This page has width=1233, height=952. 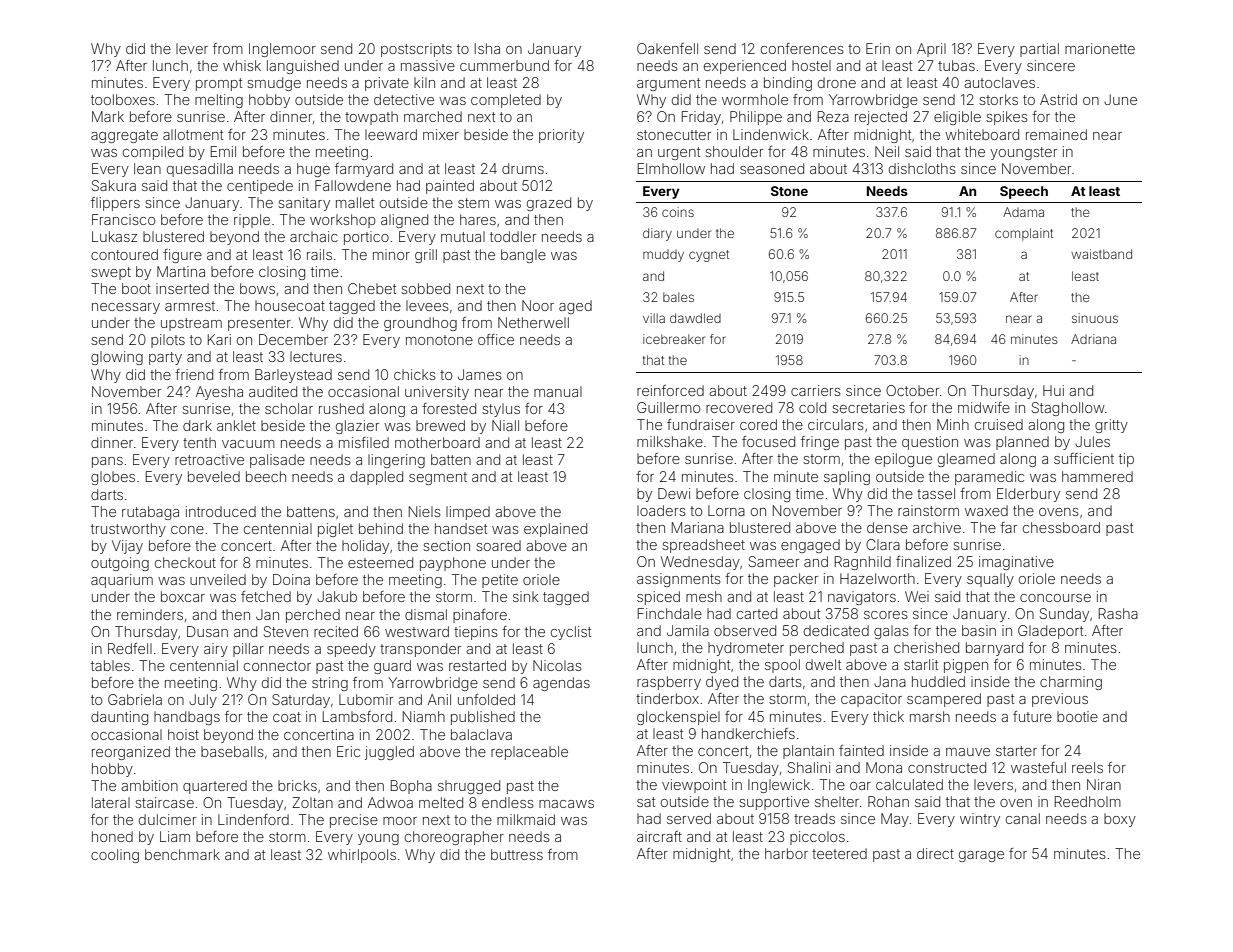 I want to click on partial, so click(x=1039, y=50).
